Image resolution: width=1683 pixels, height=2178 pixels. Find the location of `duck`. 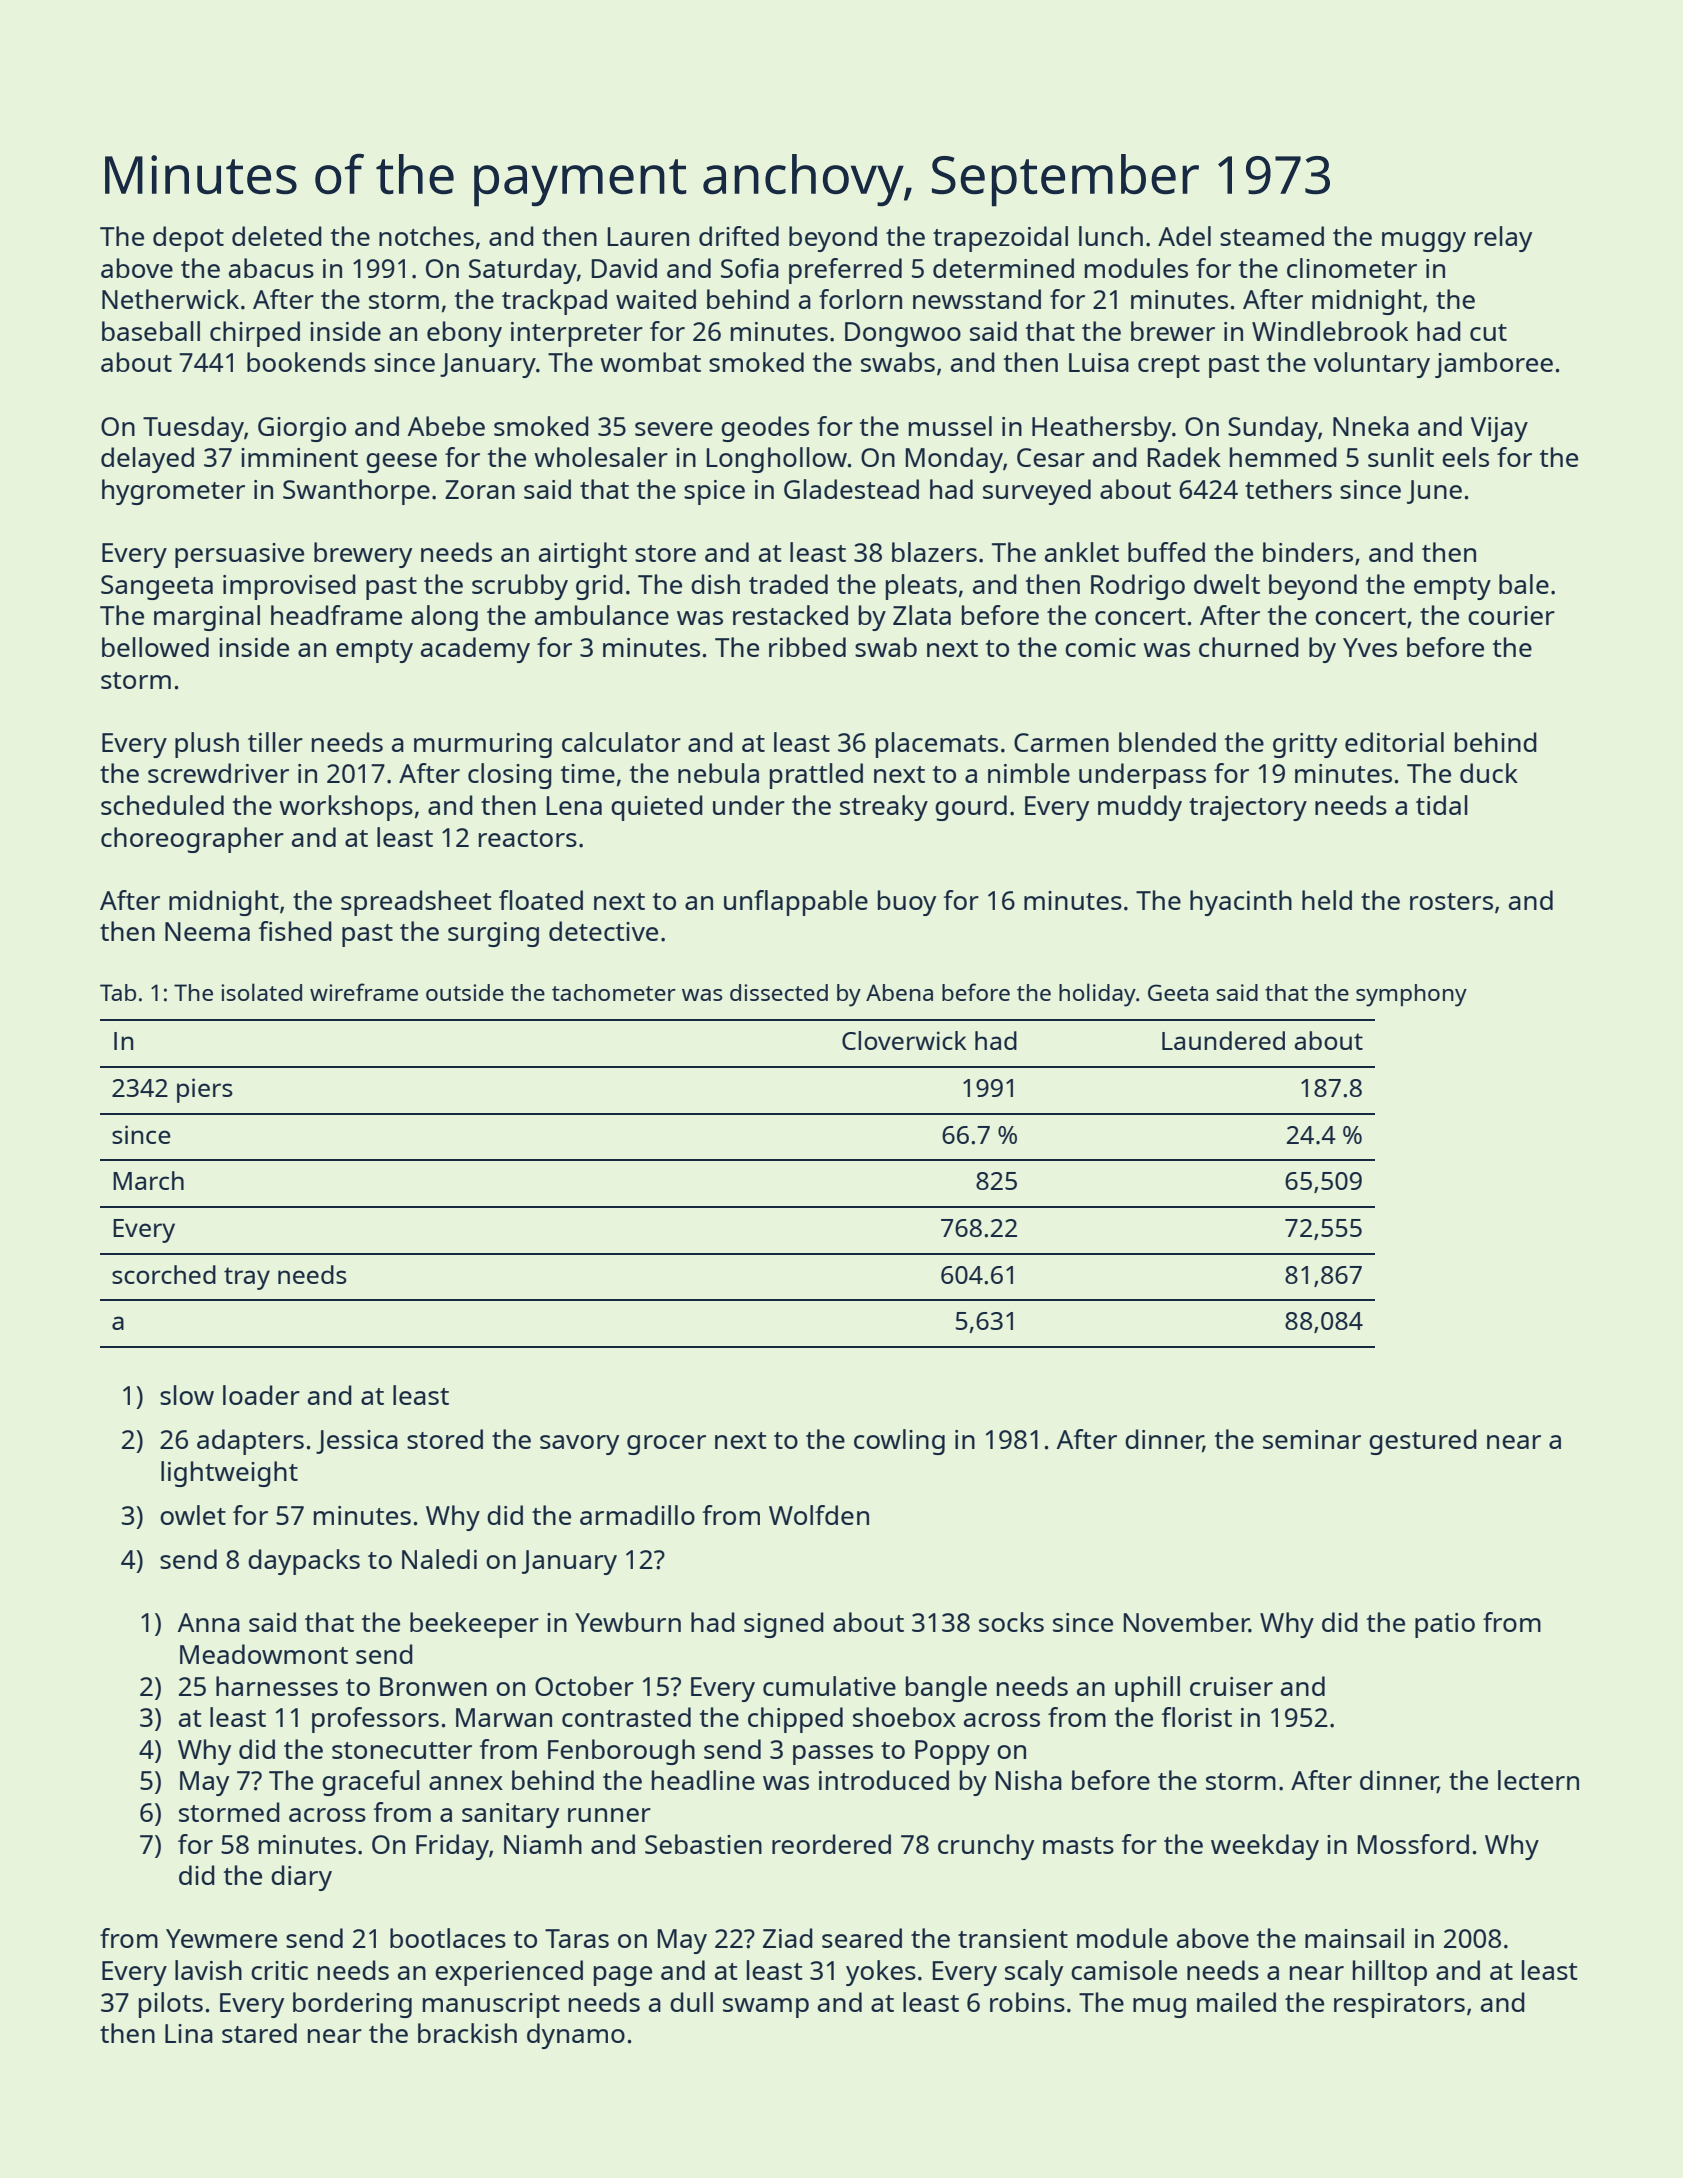

duck is located at coordinates (1489, 773).
